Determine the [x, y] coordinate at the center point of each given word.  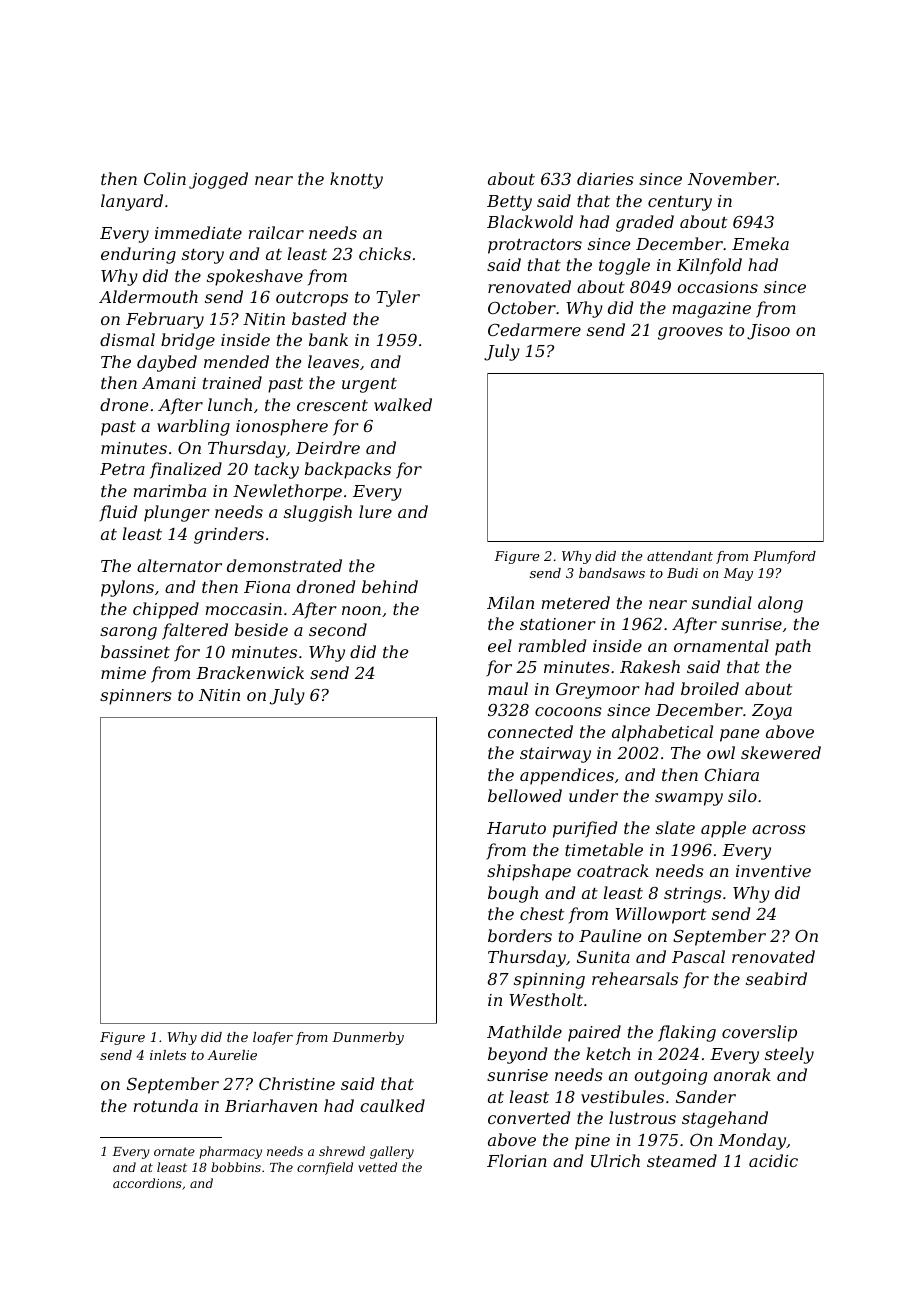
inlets [168, 1055]
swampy [689, 799]
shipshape [529, 872]
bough [513, 894]
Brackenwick [250, 672]
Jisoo [768, 332]
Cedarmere [534, 329]
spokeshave [255, 277]
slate [675, 827]
